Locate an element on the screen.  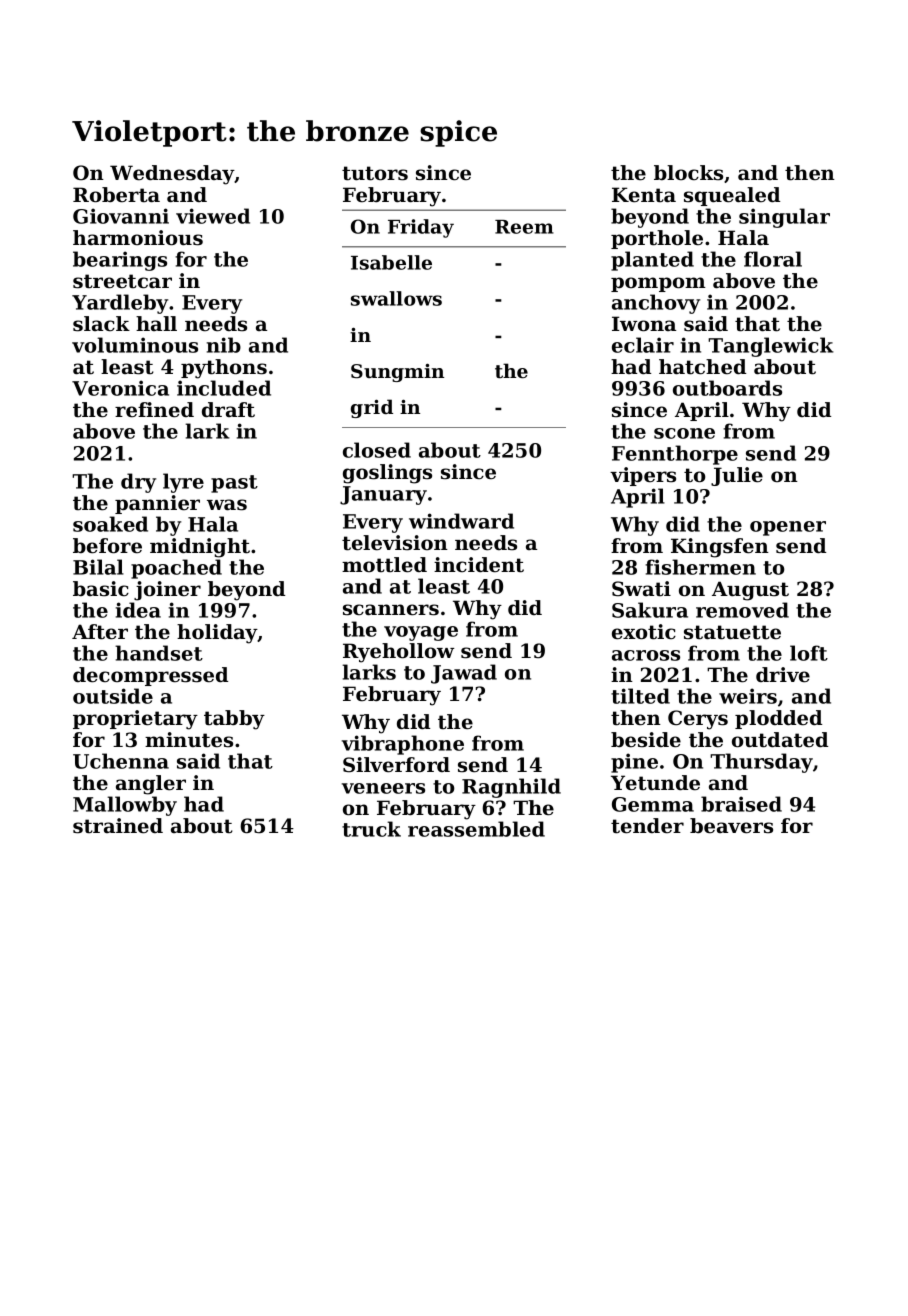
grid is located at coordinates (372, 408).
